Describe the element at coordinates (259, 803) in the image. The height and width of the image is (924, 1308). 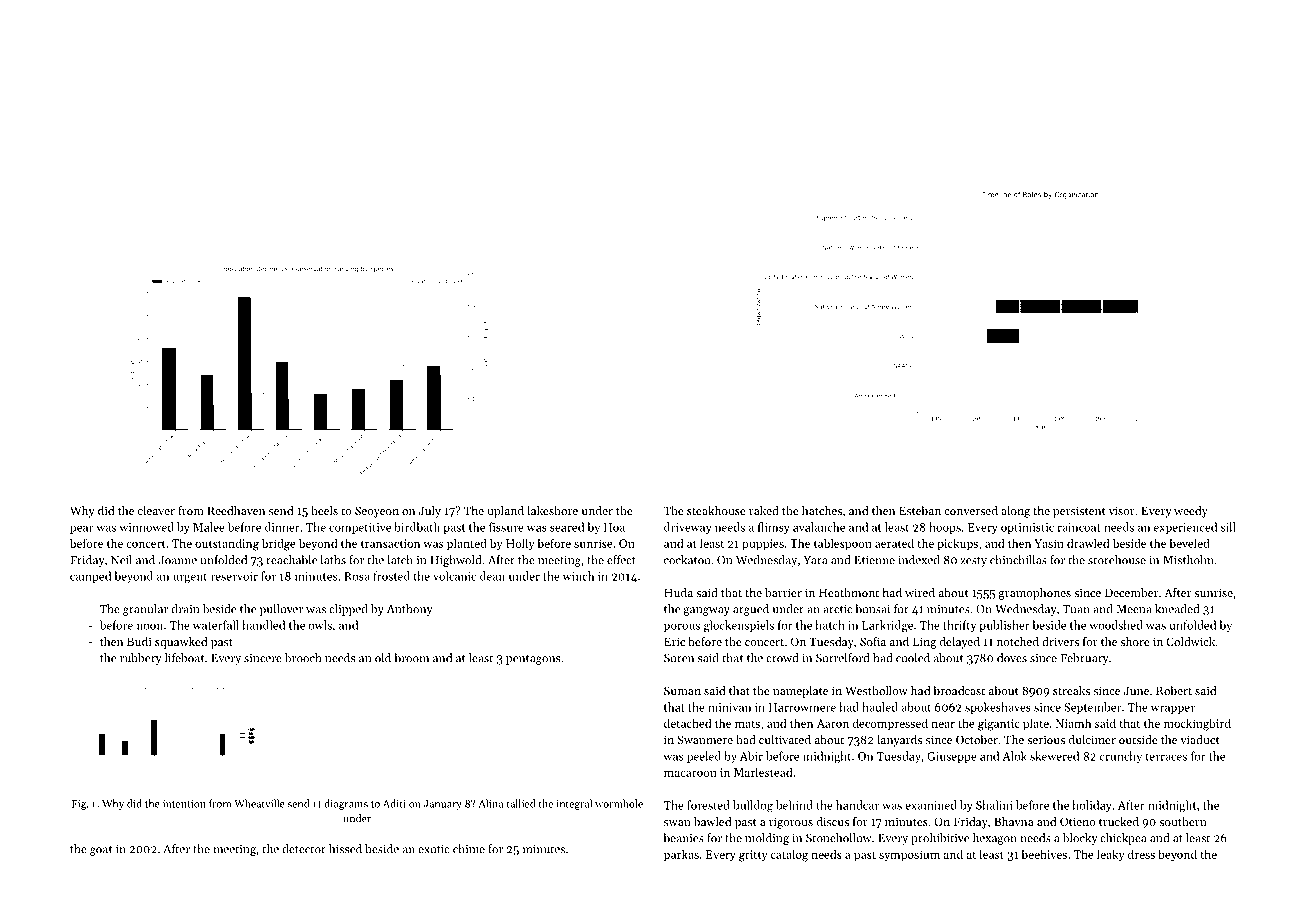
I see `Wheatville` at that location.
